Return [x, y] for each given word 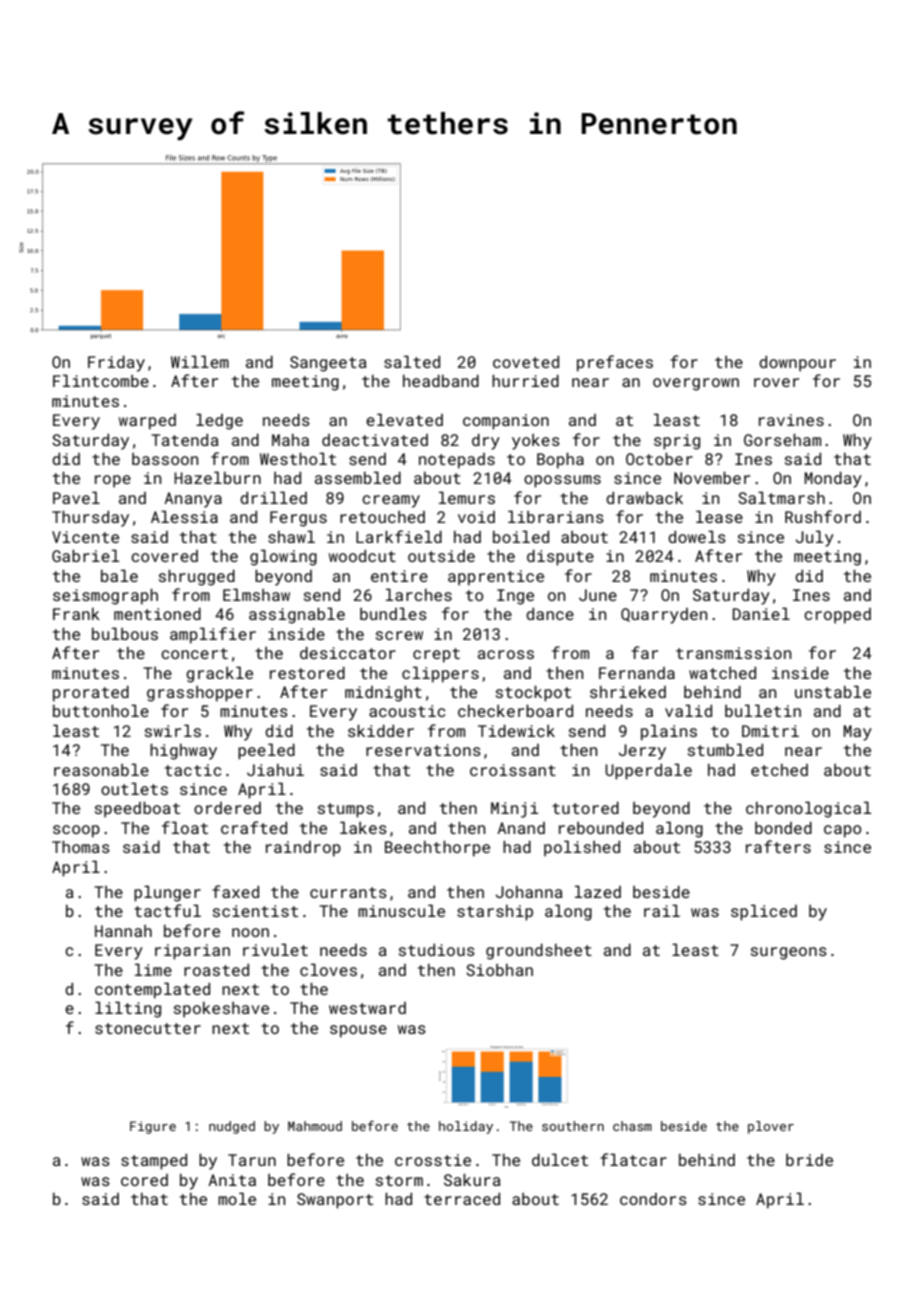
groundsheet [539, 952]
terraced [462, 1199]
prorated [91, 694]
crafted [254, 827]
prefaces [615, 363]
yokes [536, 442]
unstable [833, 691]
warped [147, 422]
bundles [393, 613]
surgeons [789, 953]
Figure [153, 1127]
